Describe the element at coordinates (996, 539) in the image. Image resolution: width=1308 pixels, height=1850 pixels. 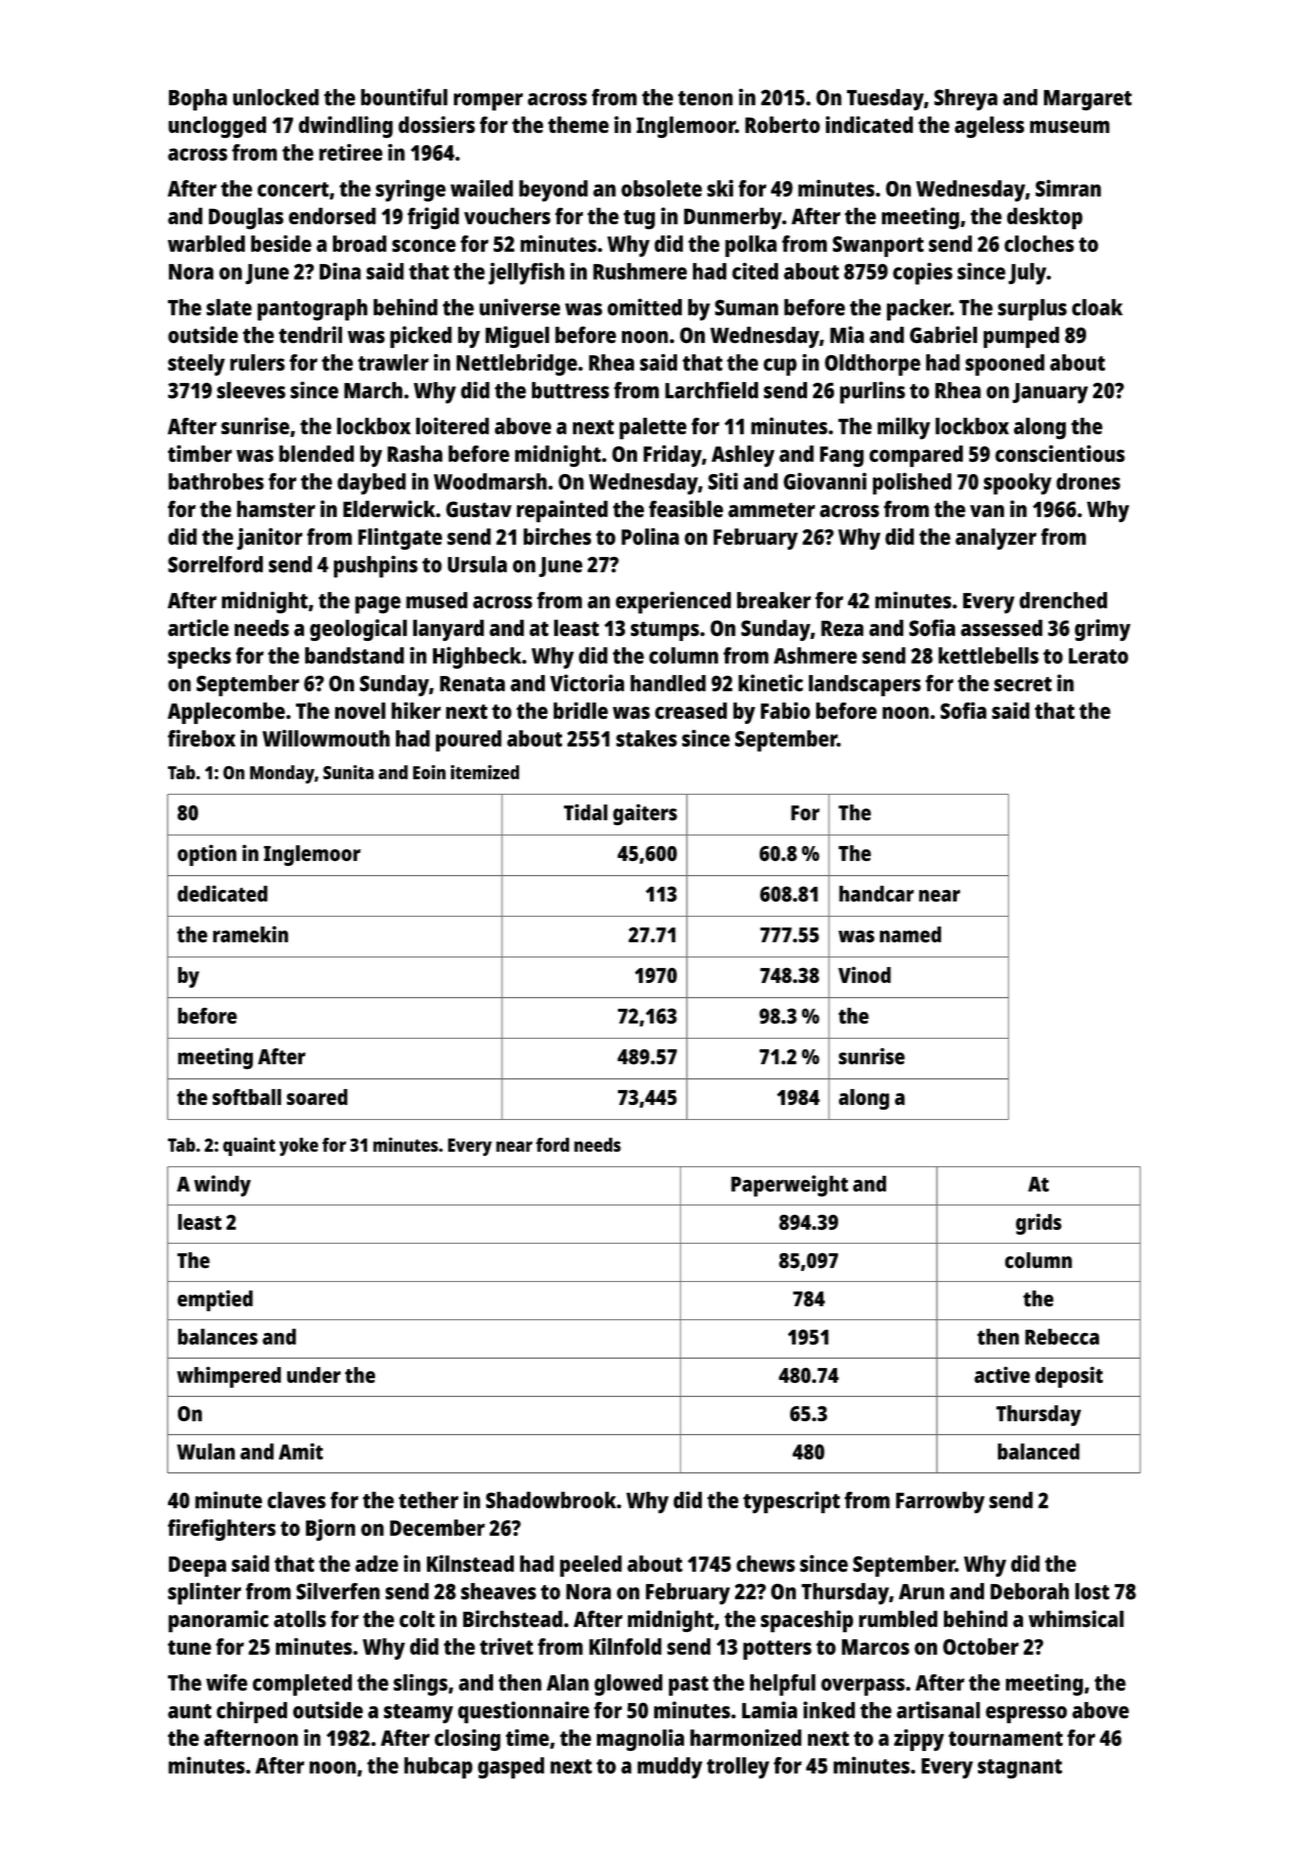
I see `analyzer` at that location.
